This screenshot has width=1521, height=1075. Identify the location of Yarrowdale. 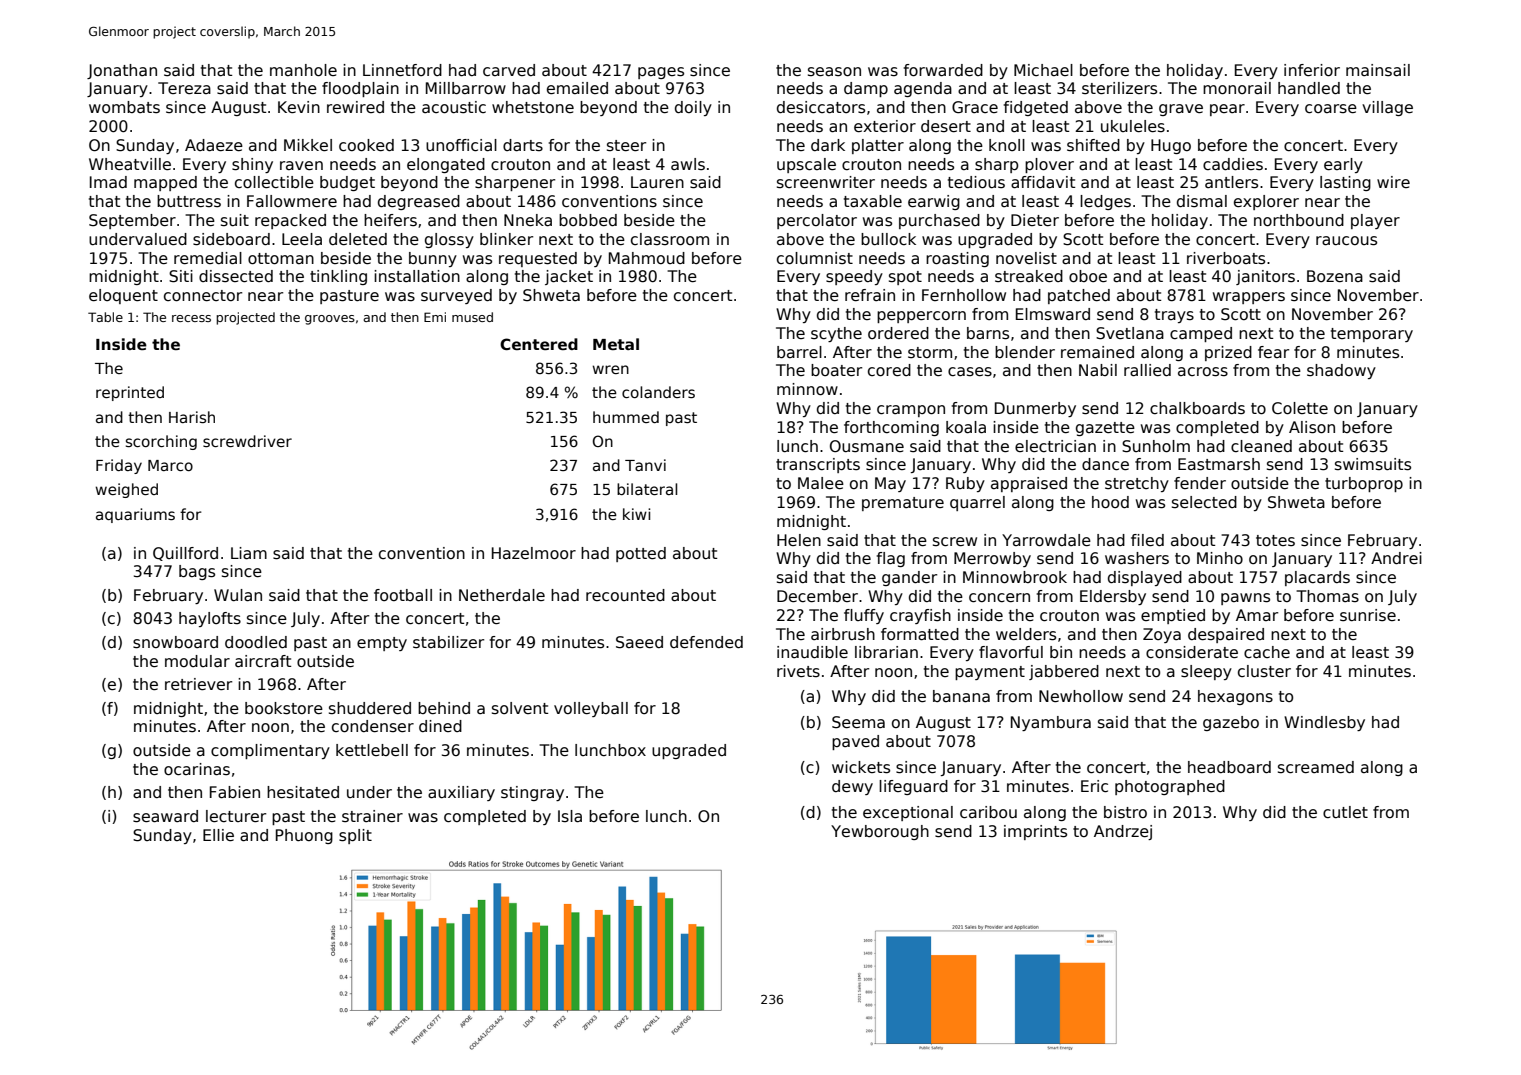
(1046, 540).
